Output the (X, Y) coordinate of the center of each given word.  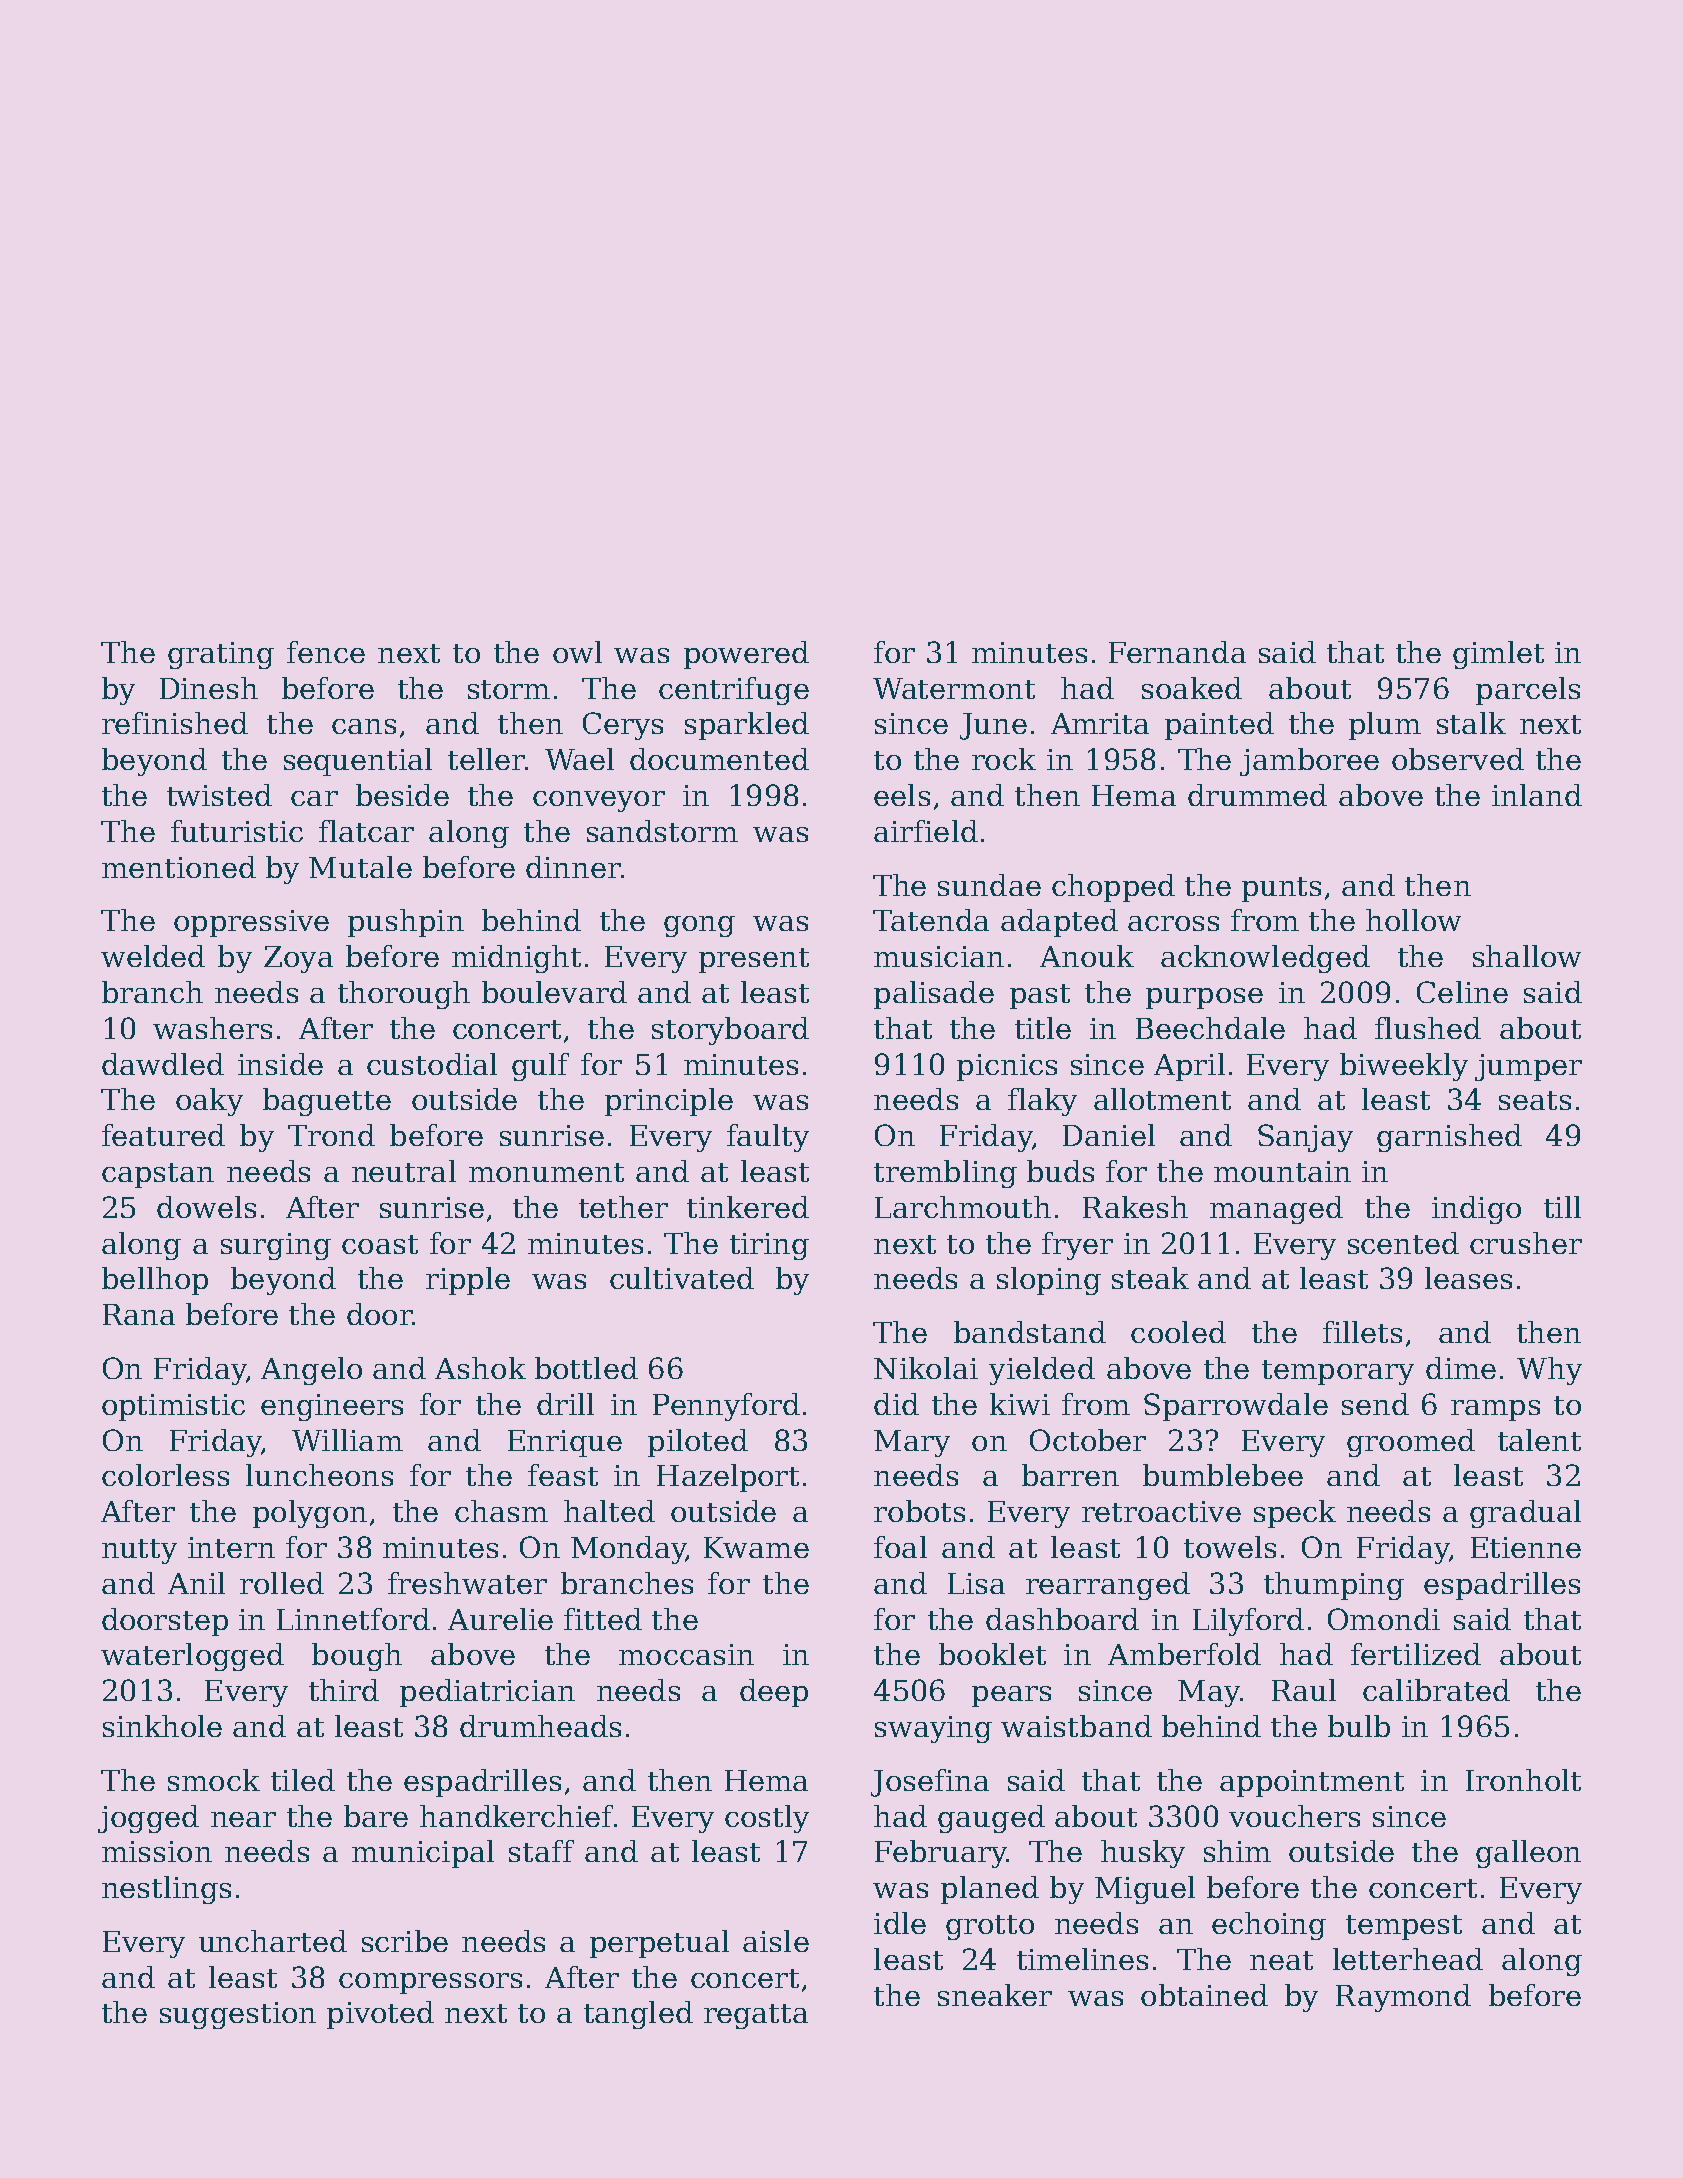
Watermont (954, 688)
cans (364, 726)
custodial (432, 1064)
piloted (698, 1443)
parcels (1528, 691)
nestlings (166, 1890)
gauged (991, 1819)
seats (1535, 1100)
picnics (1007, 1067)
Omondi (1384, 1619)
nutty (139, 1551)
